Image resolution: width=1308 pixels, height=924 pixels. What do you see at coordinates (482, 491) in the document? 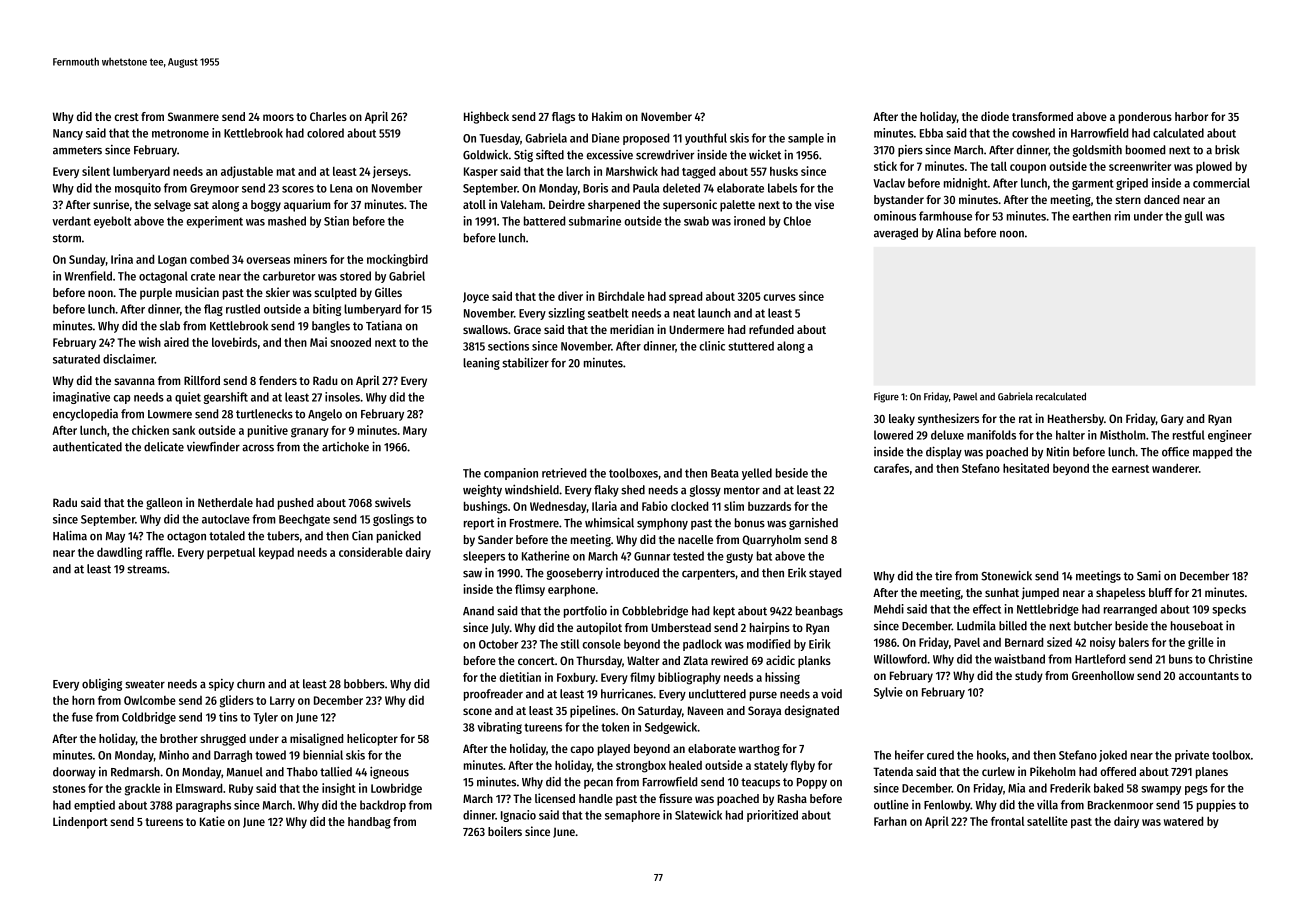
I see `weighty` at bounding box center [482, 491].
